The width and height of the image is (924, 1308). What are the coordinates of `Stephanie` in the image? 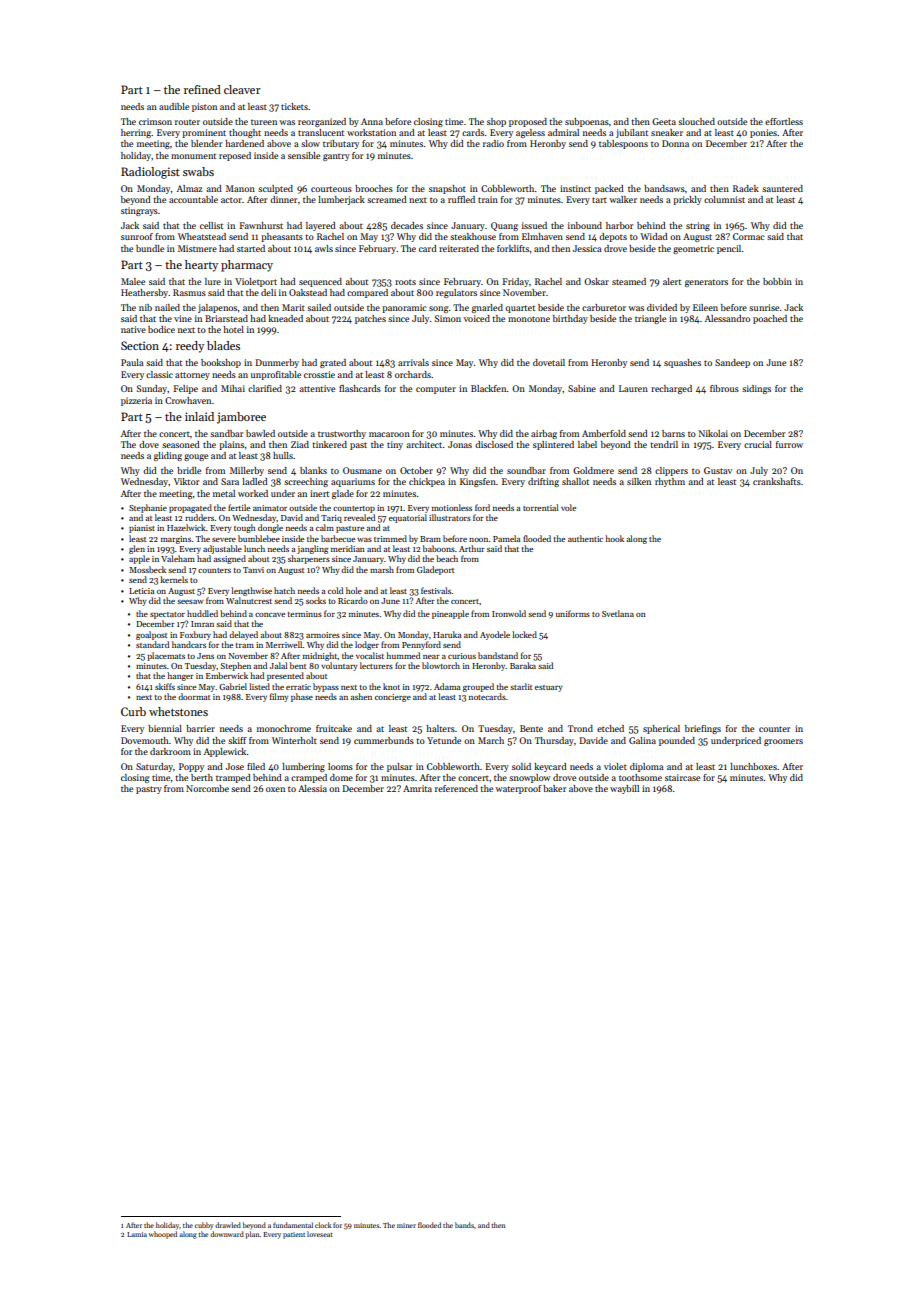 It's located at (148, 508).
